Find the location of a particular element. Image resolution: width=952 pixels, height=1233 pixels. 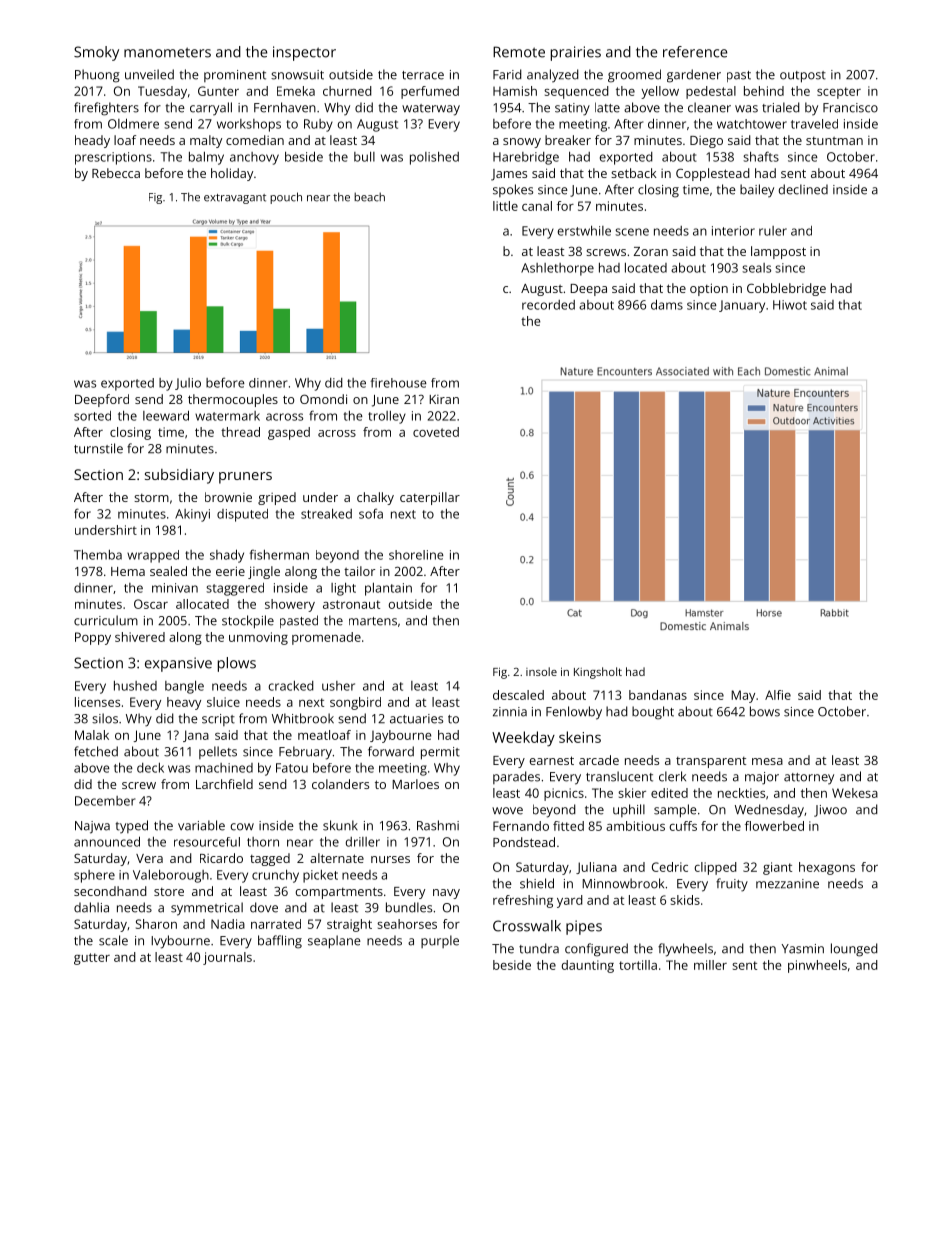

caterpillar is located at coordinates (430, 498).
